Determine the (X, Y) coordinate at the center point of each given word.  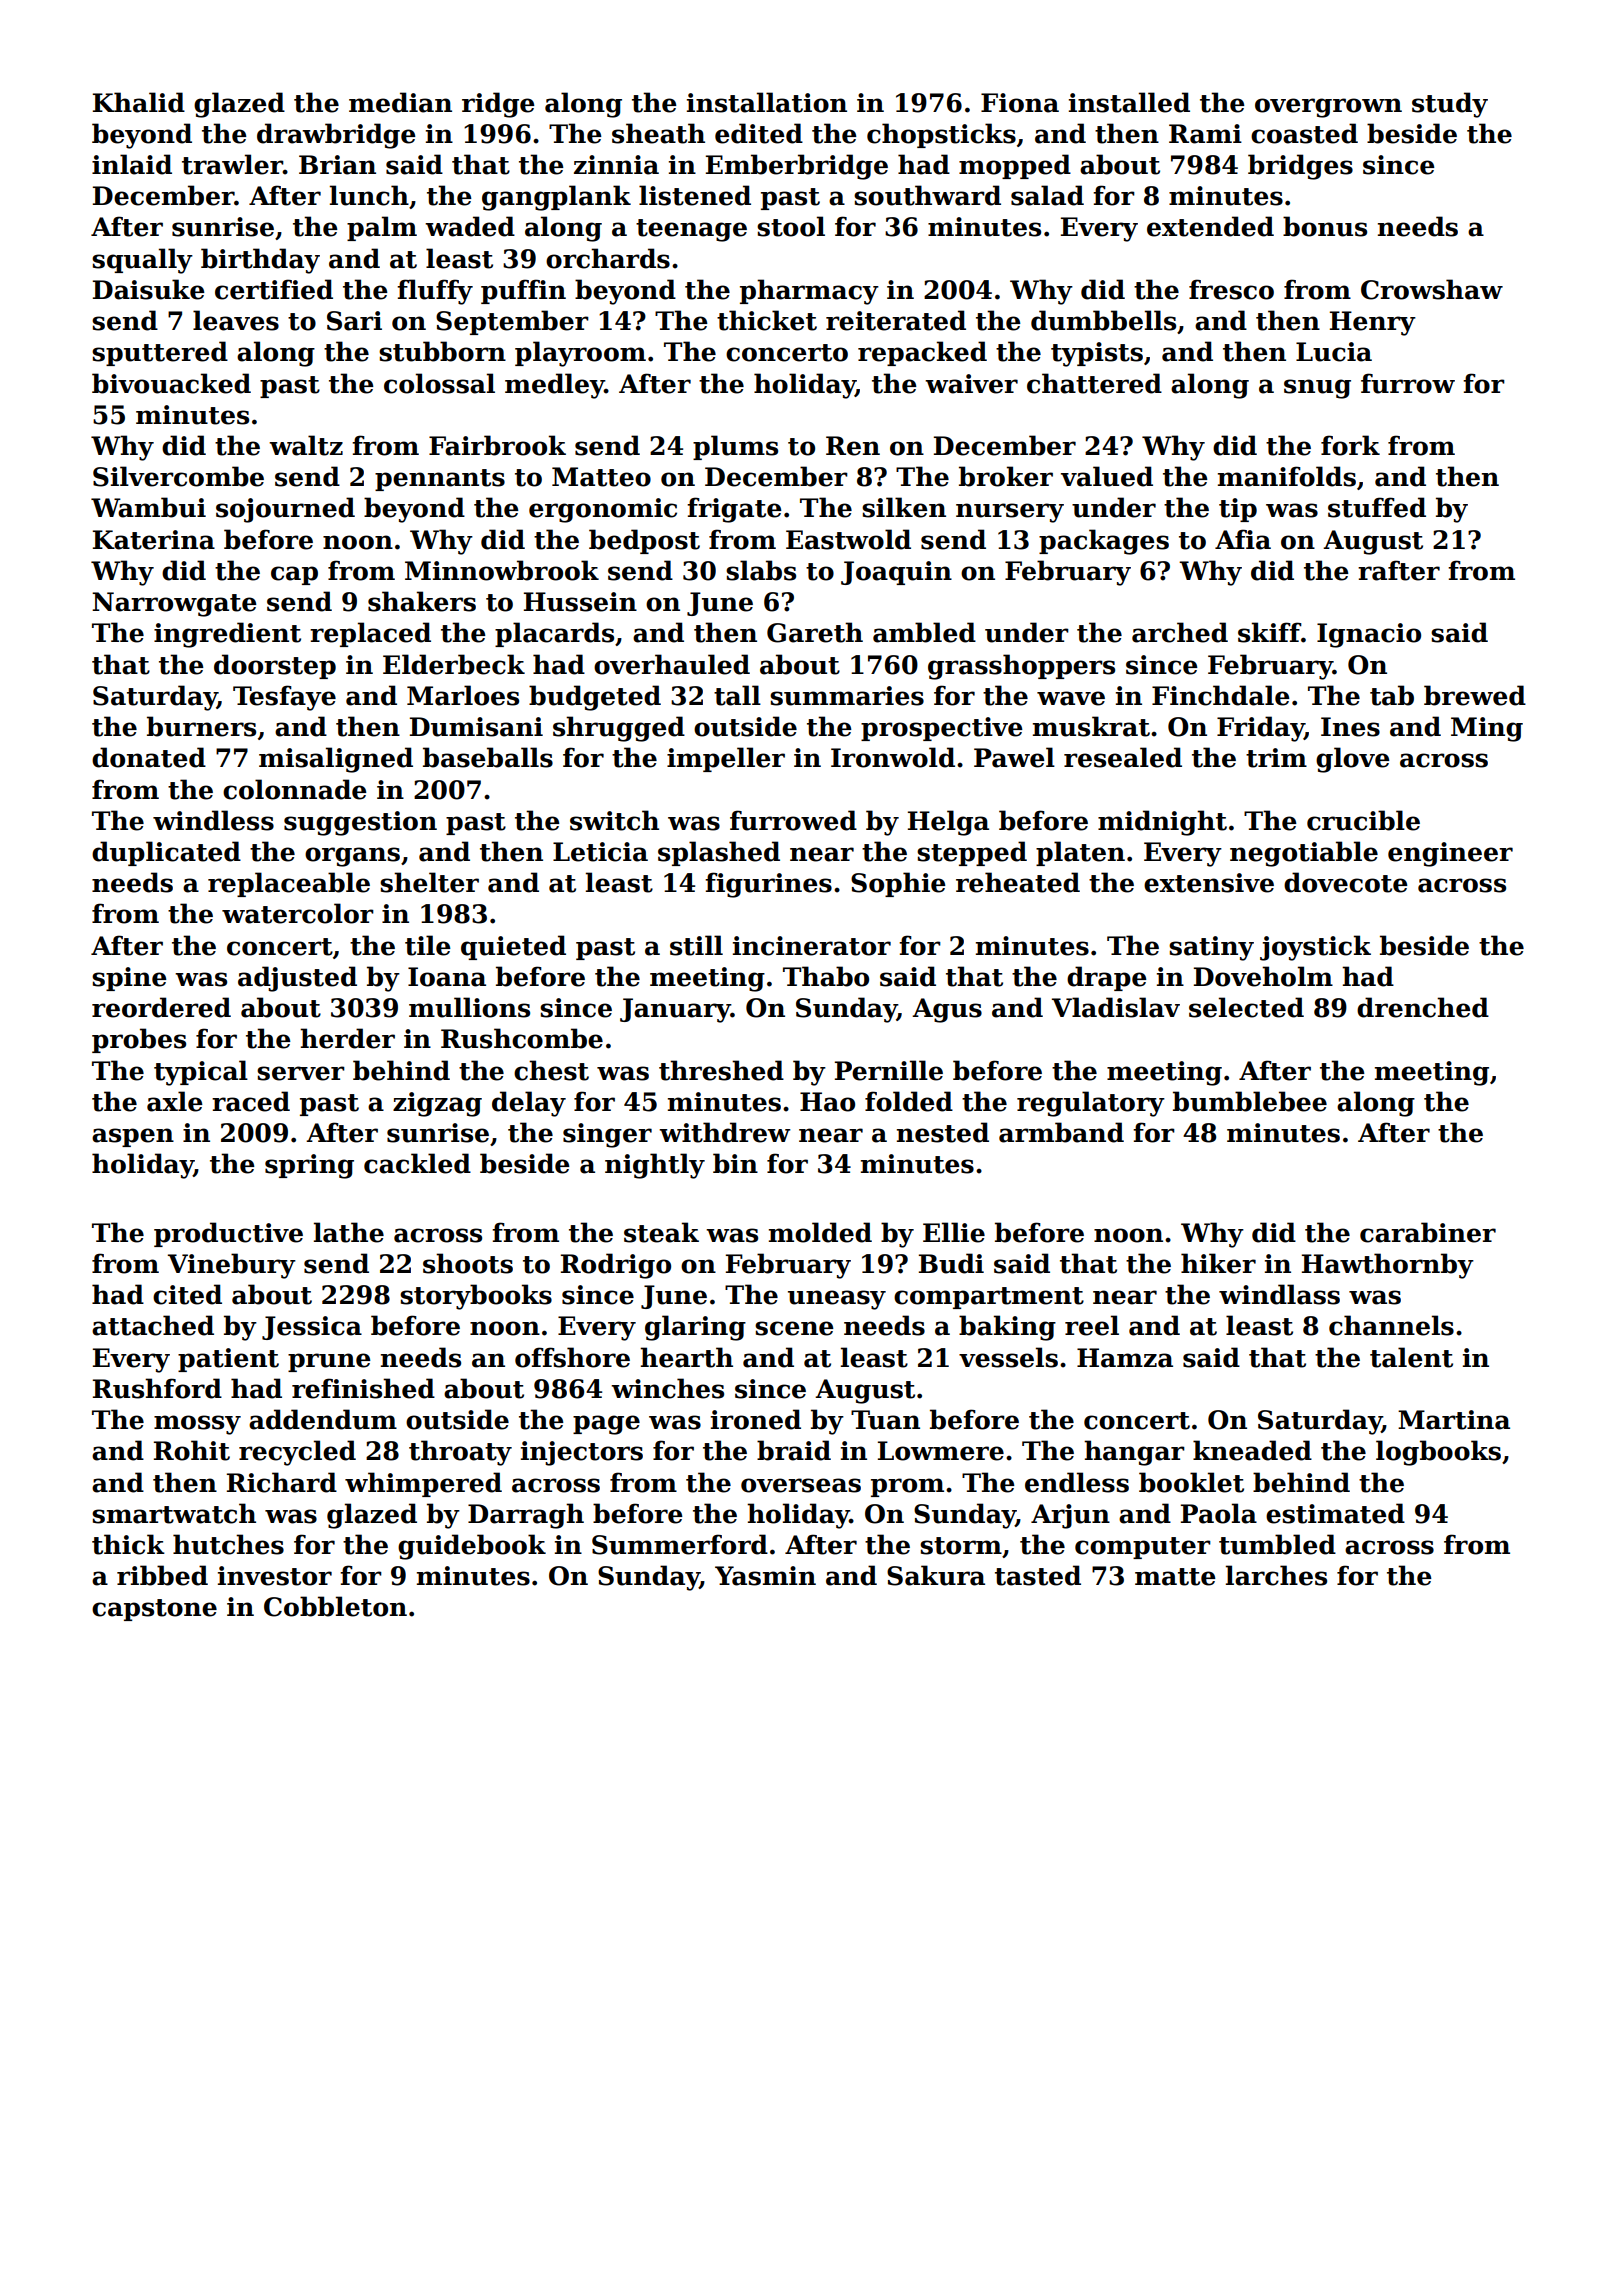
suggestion (360, 823)
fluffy (435, 292)
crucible (1363, 820)
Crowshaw (1432, 289)
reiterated (896, 320)
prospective (942, 729)
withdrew (725, 1132)
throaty (460, 1453)
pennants (440, 480)
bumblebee (1250, 1101)
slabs (761, 570)
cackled (417, 1163)
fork (1350, 445)
